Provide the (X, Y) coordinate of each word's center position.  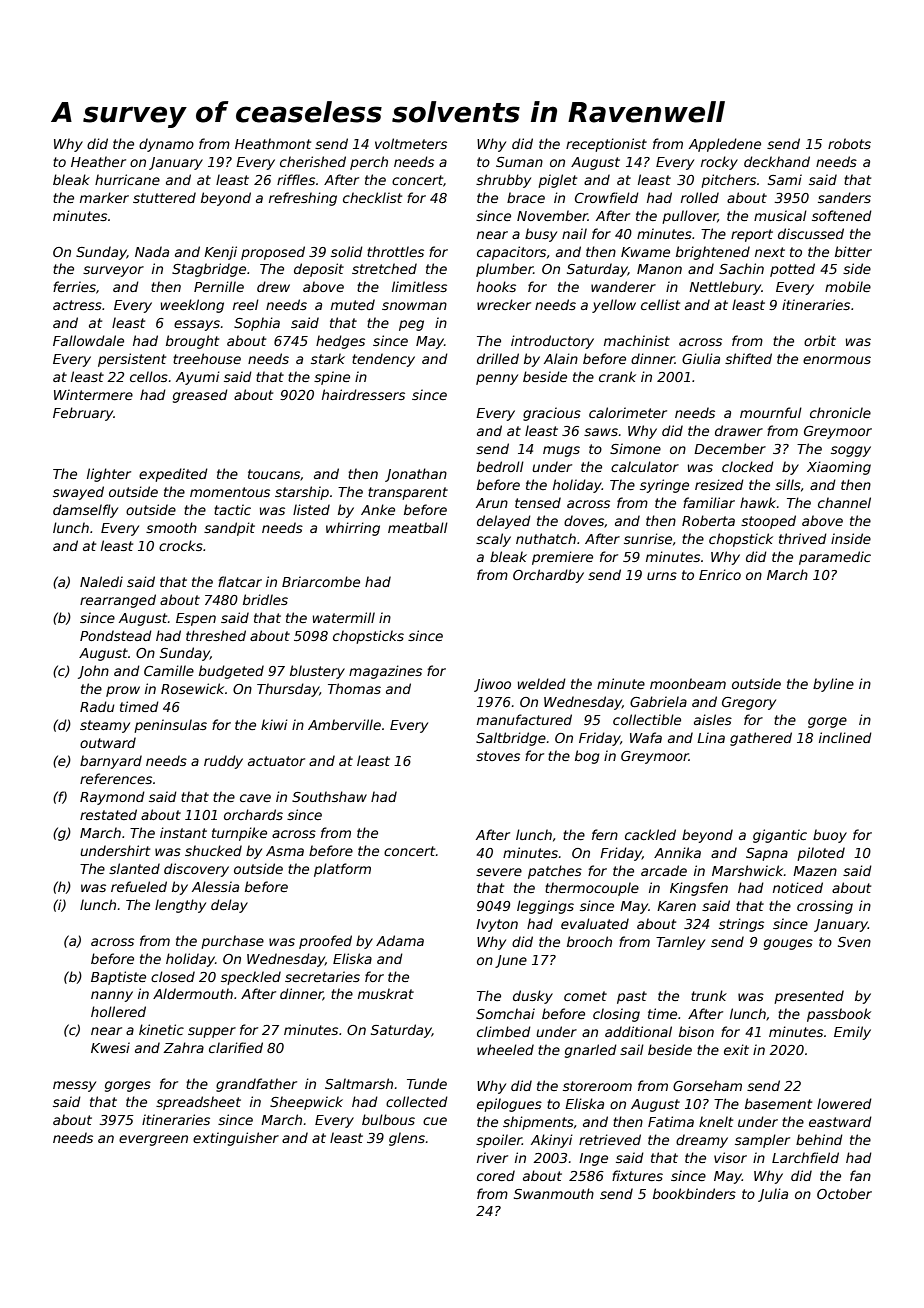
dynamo (166, 145)
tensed (538, 502)
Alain (561, 358)
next (770, 252)
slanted (134, 868)
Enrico (720, 574)
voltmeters (411, 143)
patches (555, 872)
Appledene (725, 145)
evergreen (153, 1140)
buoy (830, 836)
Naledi (101, 581)
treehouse (207, 358)
